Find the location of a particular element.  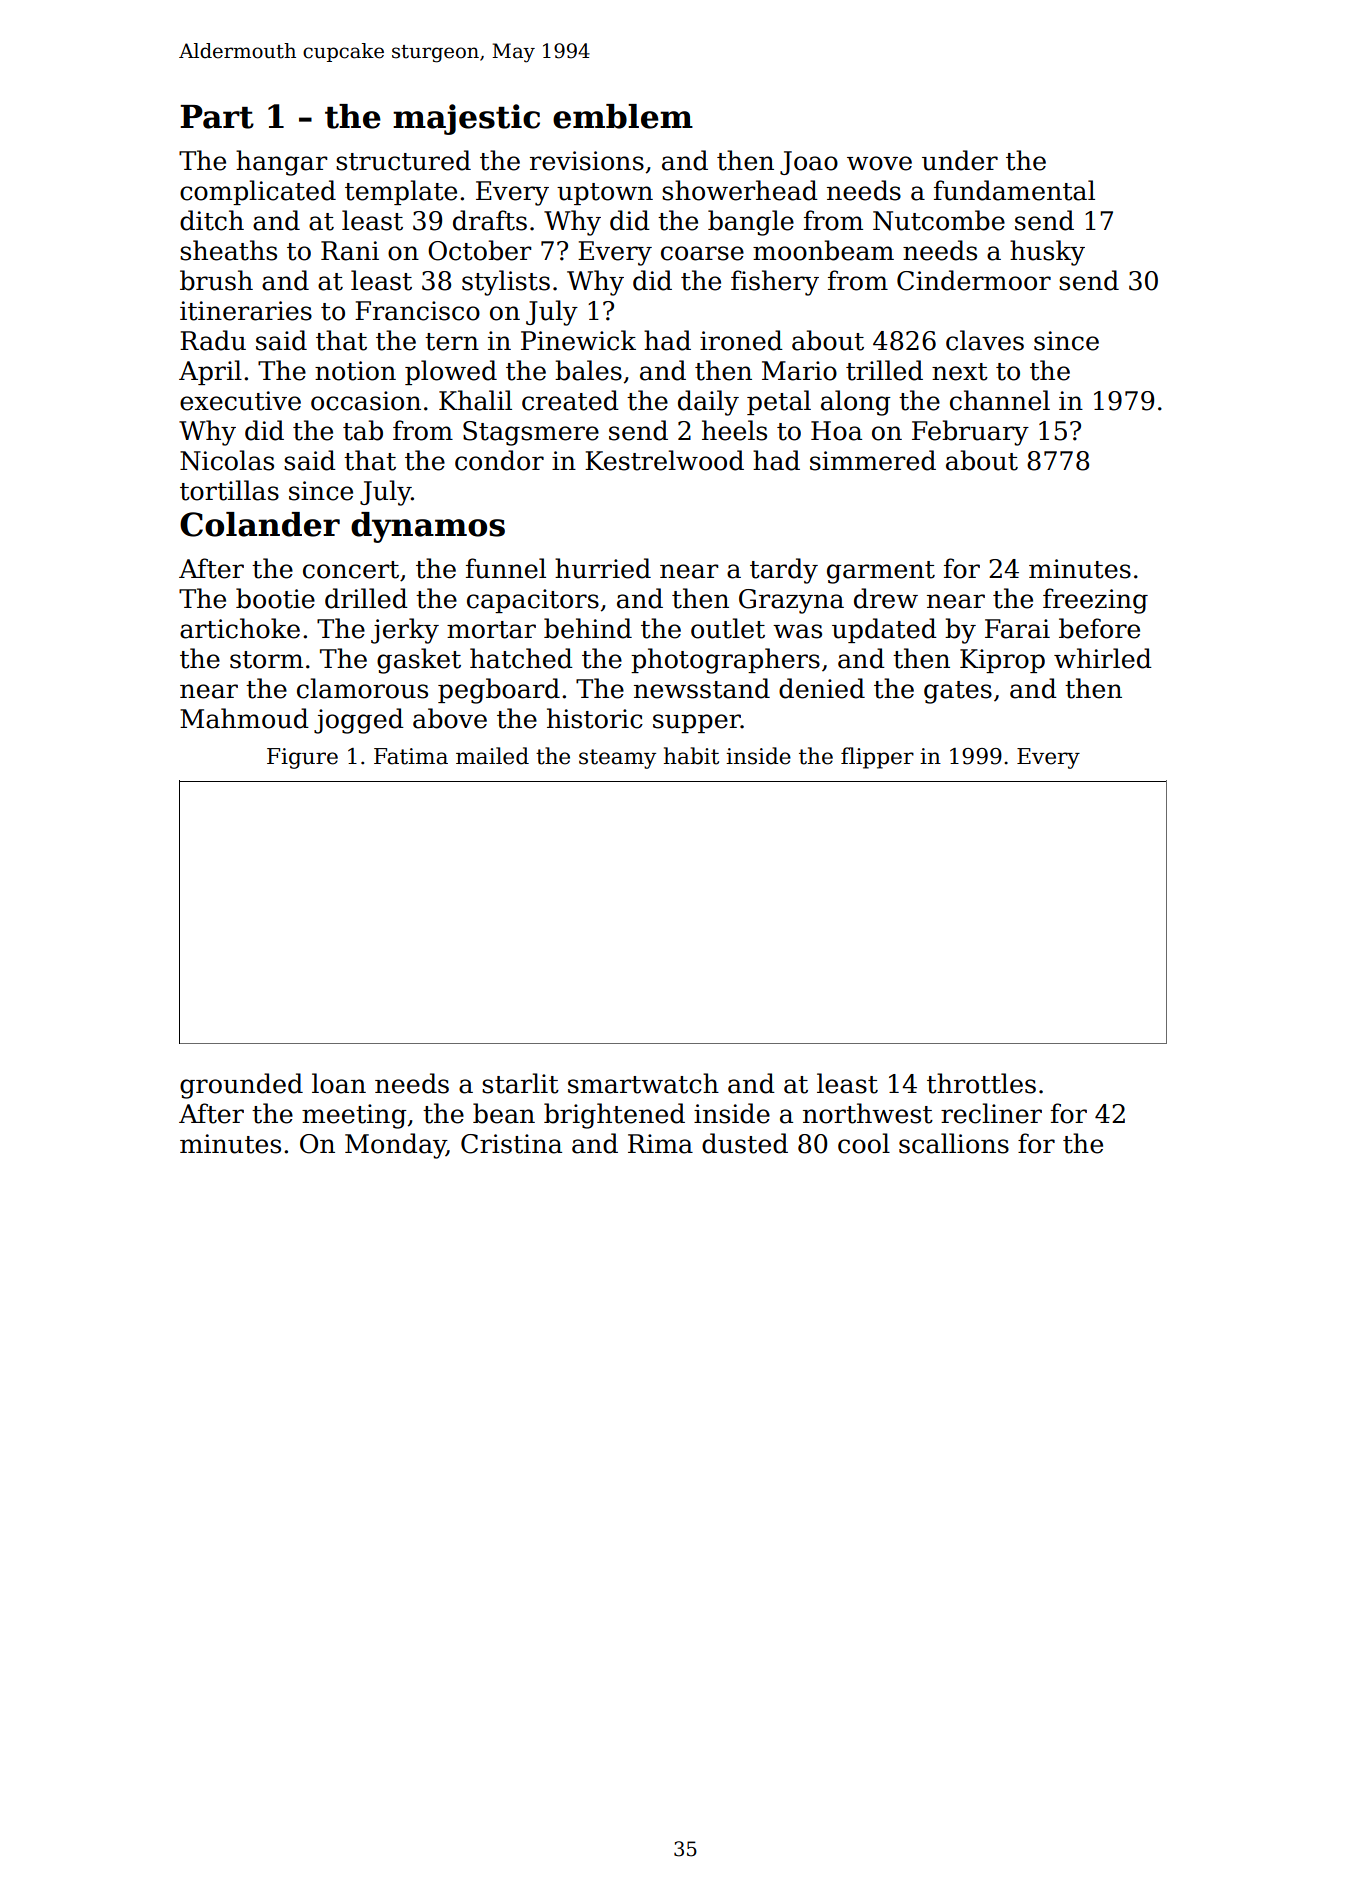

throttles is located at coordinates (981, 1083).
